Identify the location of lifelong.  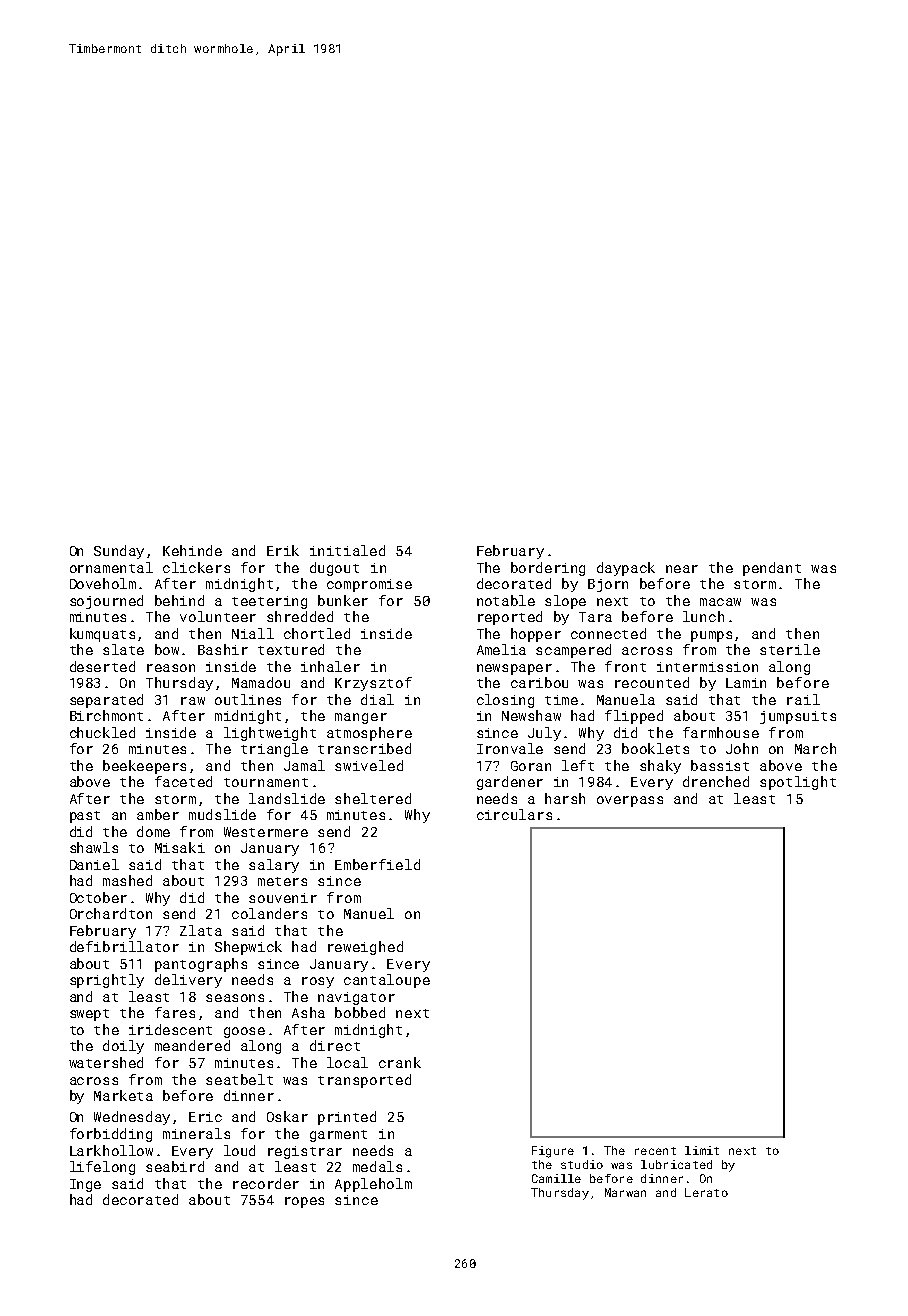
(102, 1168).
